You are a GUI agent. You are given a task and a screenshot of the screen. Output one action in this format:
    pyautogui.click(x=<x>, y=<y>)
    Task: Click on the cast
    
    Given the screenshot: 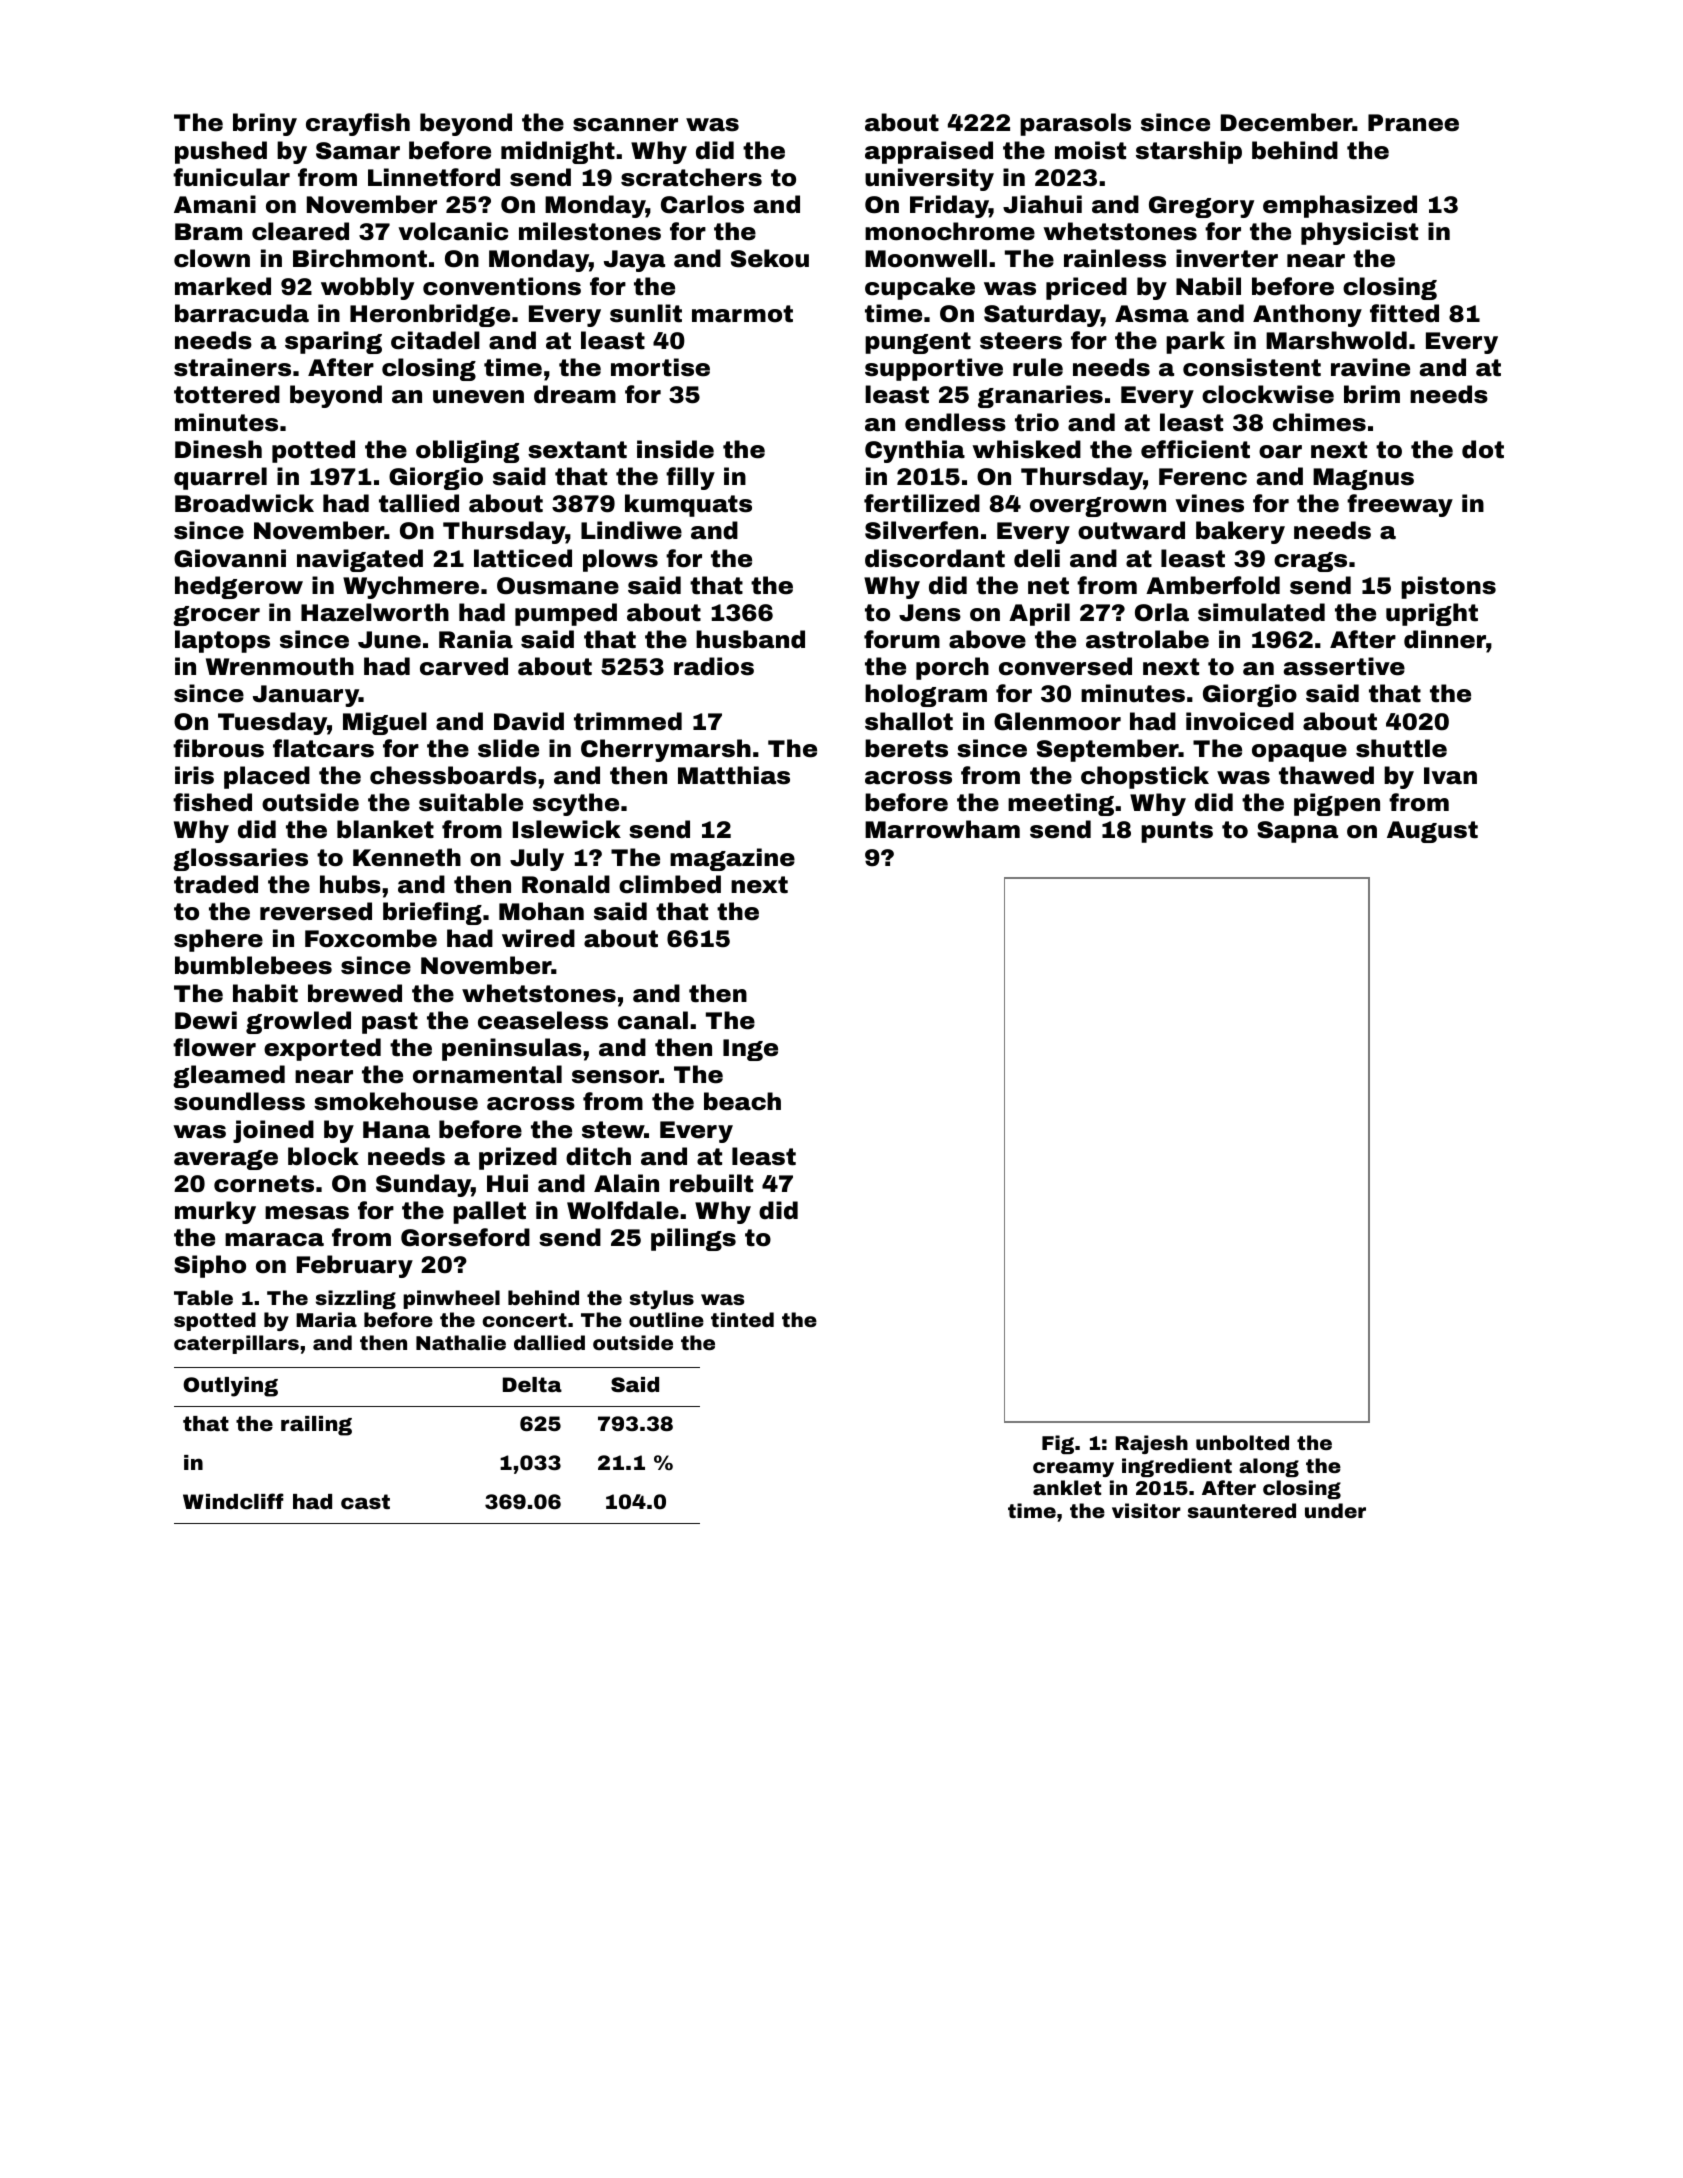 What is the action you would take?
    pyautogui.click(x=365, y=1501)
